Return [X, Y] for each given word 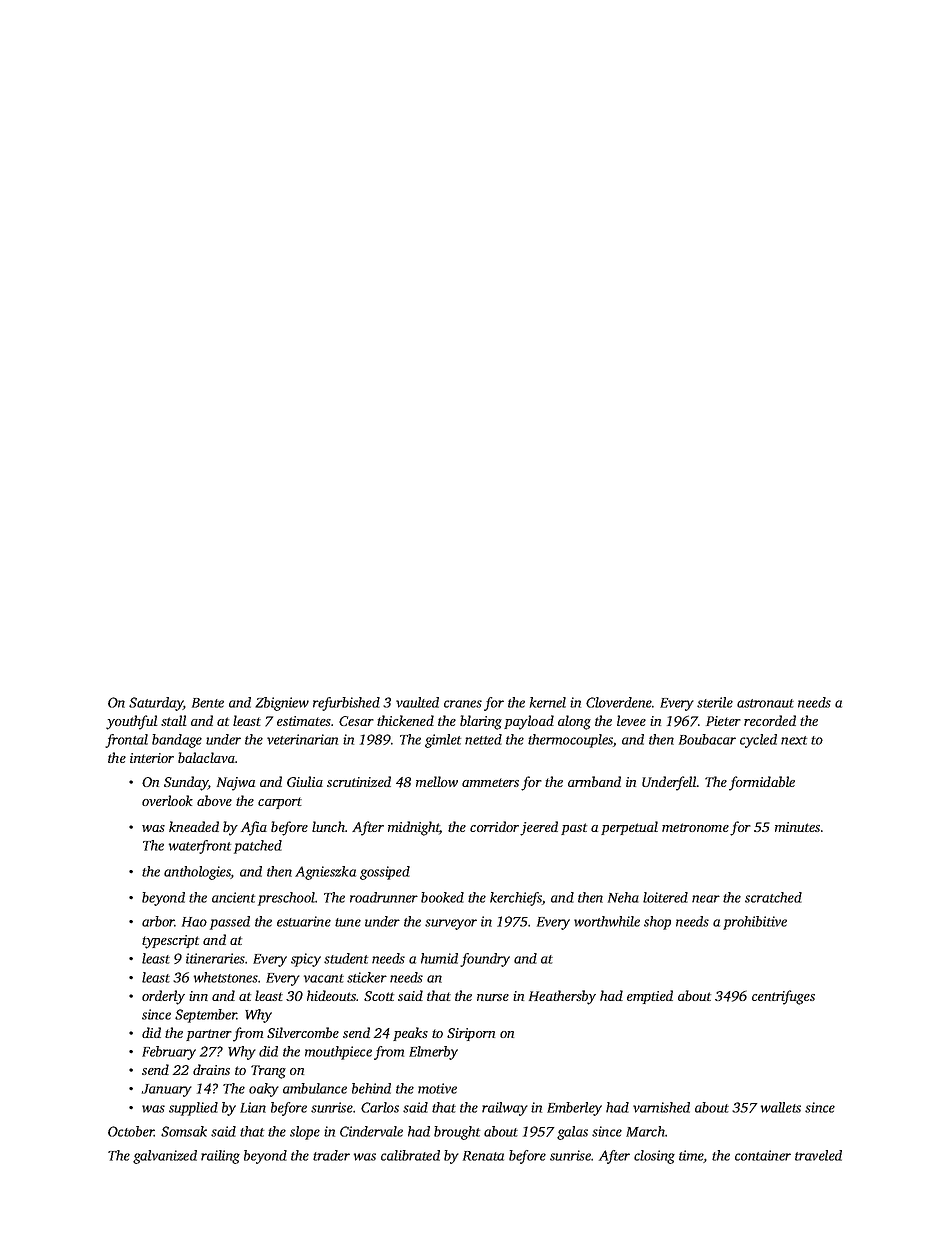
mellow [437, 781]
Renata [483, 1156]
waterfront [200, 847]
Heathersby [562, 997]
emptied [650, 997]
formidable [762, 783]
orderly [163, 997]
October [131, 1131]
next [794, 740]
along [574, 722]
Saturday [156, 704]
